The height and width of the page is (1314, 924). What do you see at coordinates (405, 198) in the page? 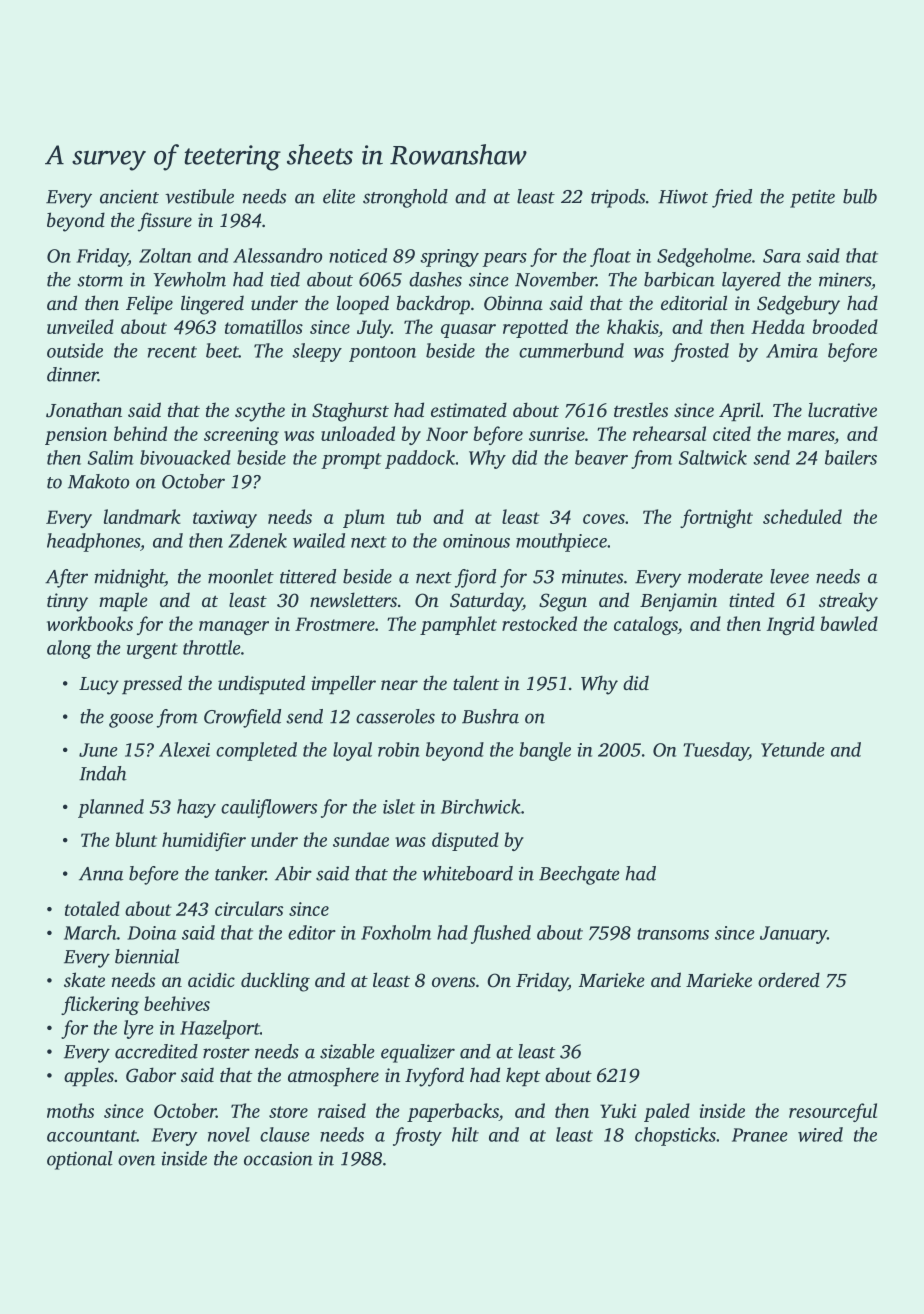
I see `stronghold` at bounding box center [405, 198].
